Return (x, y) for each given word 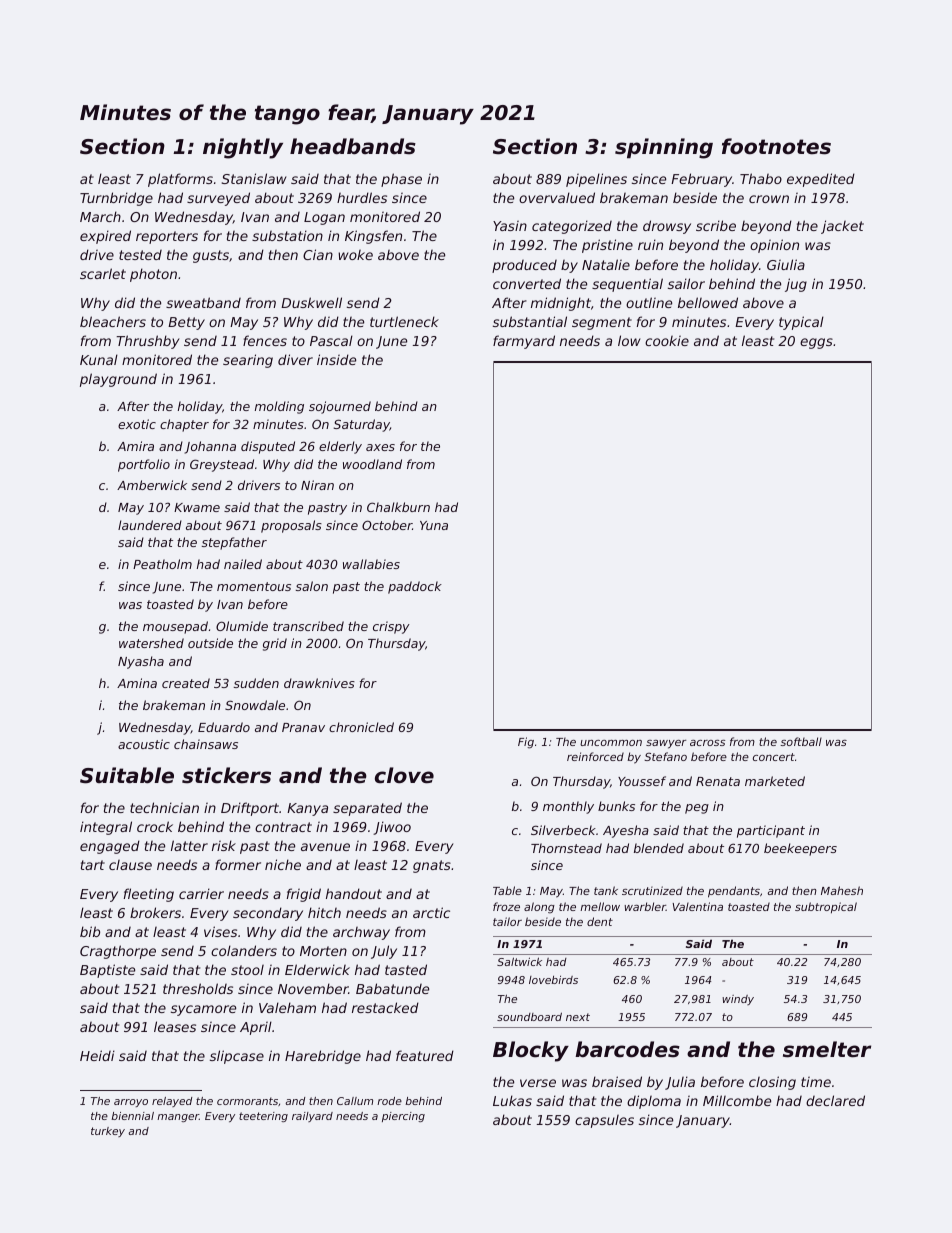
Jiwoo (392, 828)
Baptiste (107, 971)
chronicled (361, 727)
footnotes (776, 146)
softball (801, 741)
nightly (243, 148)
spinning (664, 148)
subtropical (826, 907)
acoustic (144, 744)
